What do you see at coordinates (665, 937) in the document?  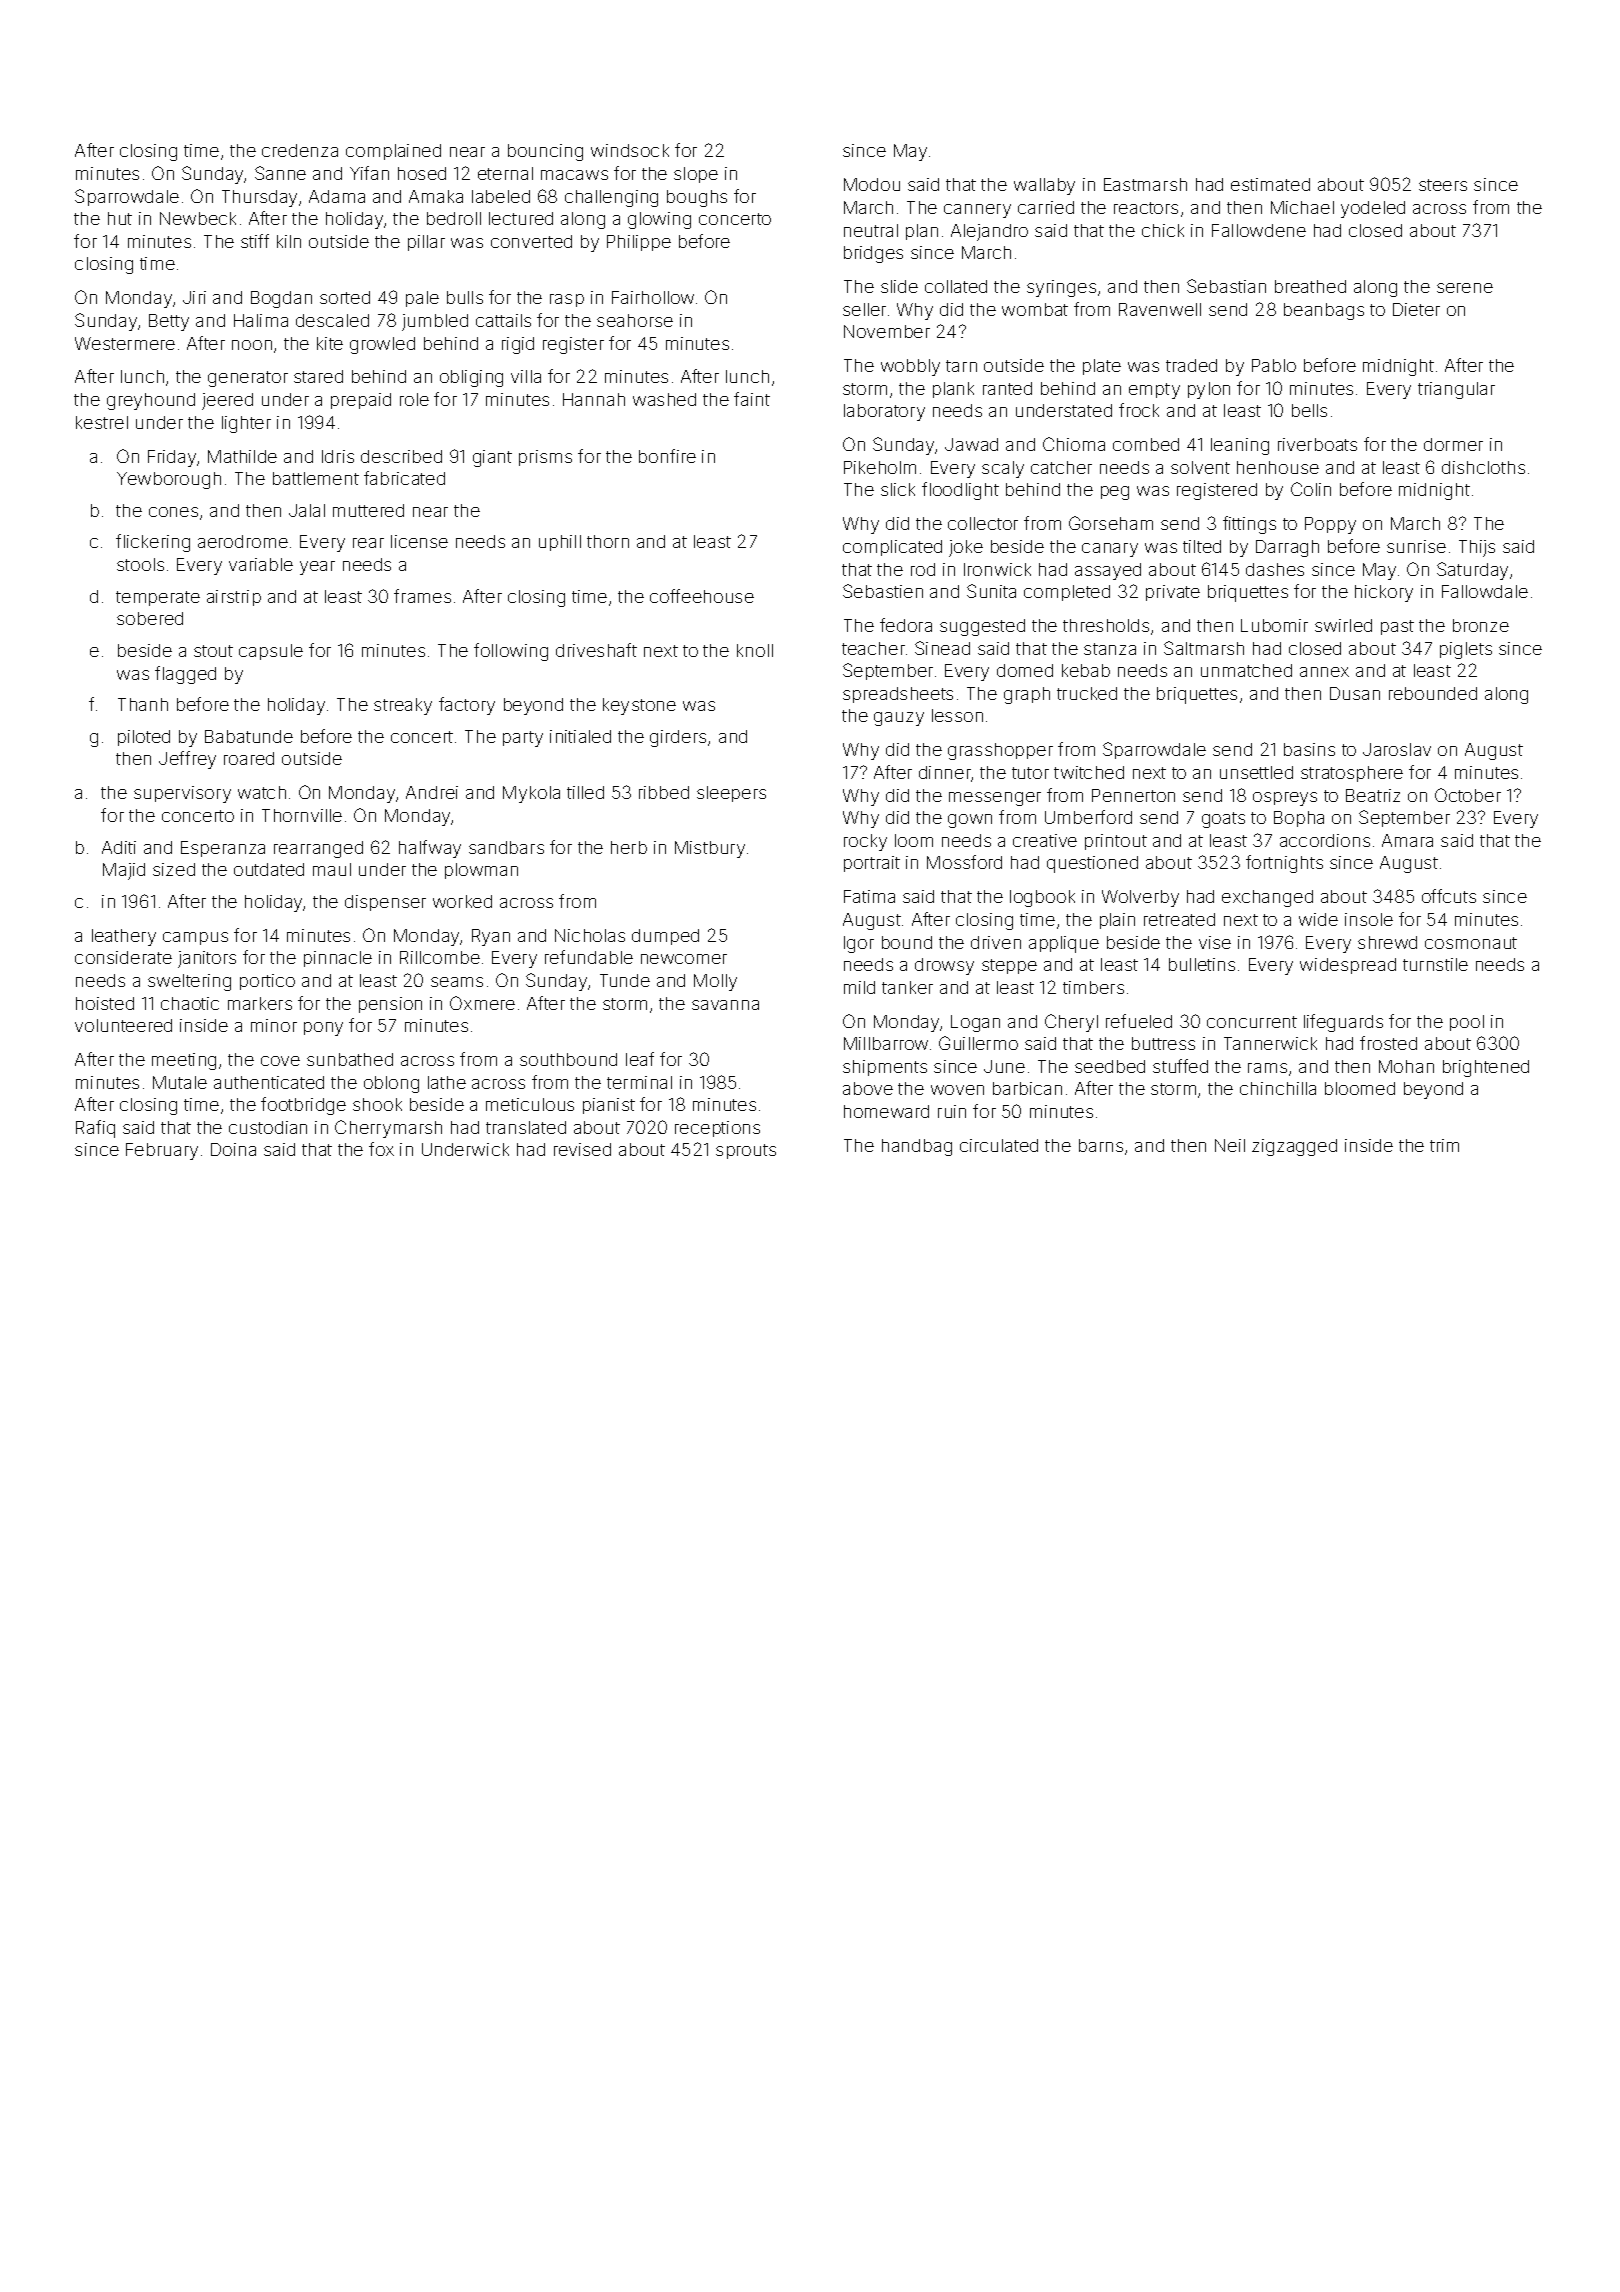 I see `dumped` at bounding box center [665, 937].
